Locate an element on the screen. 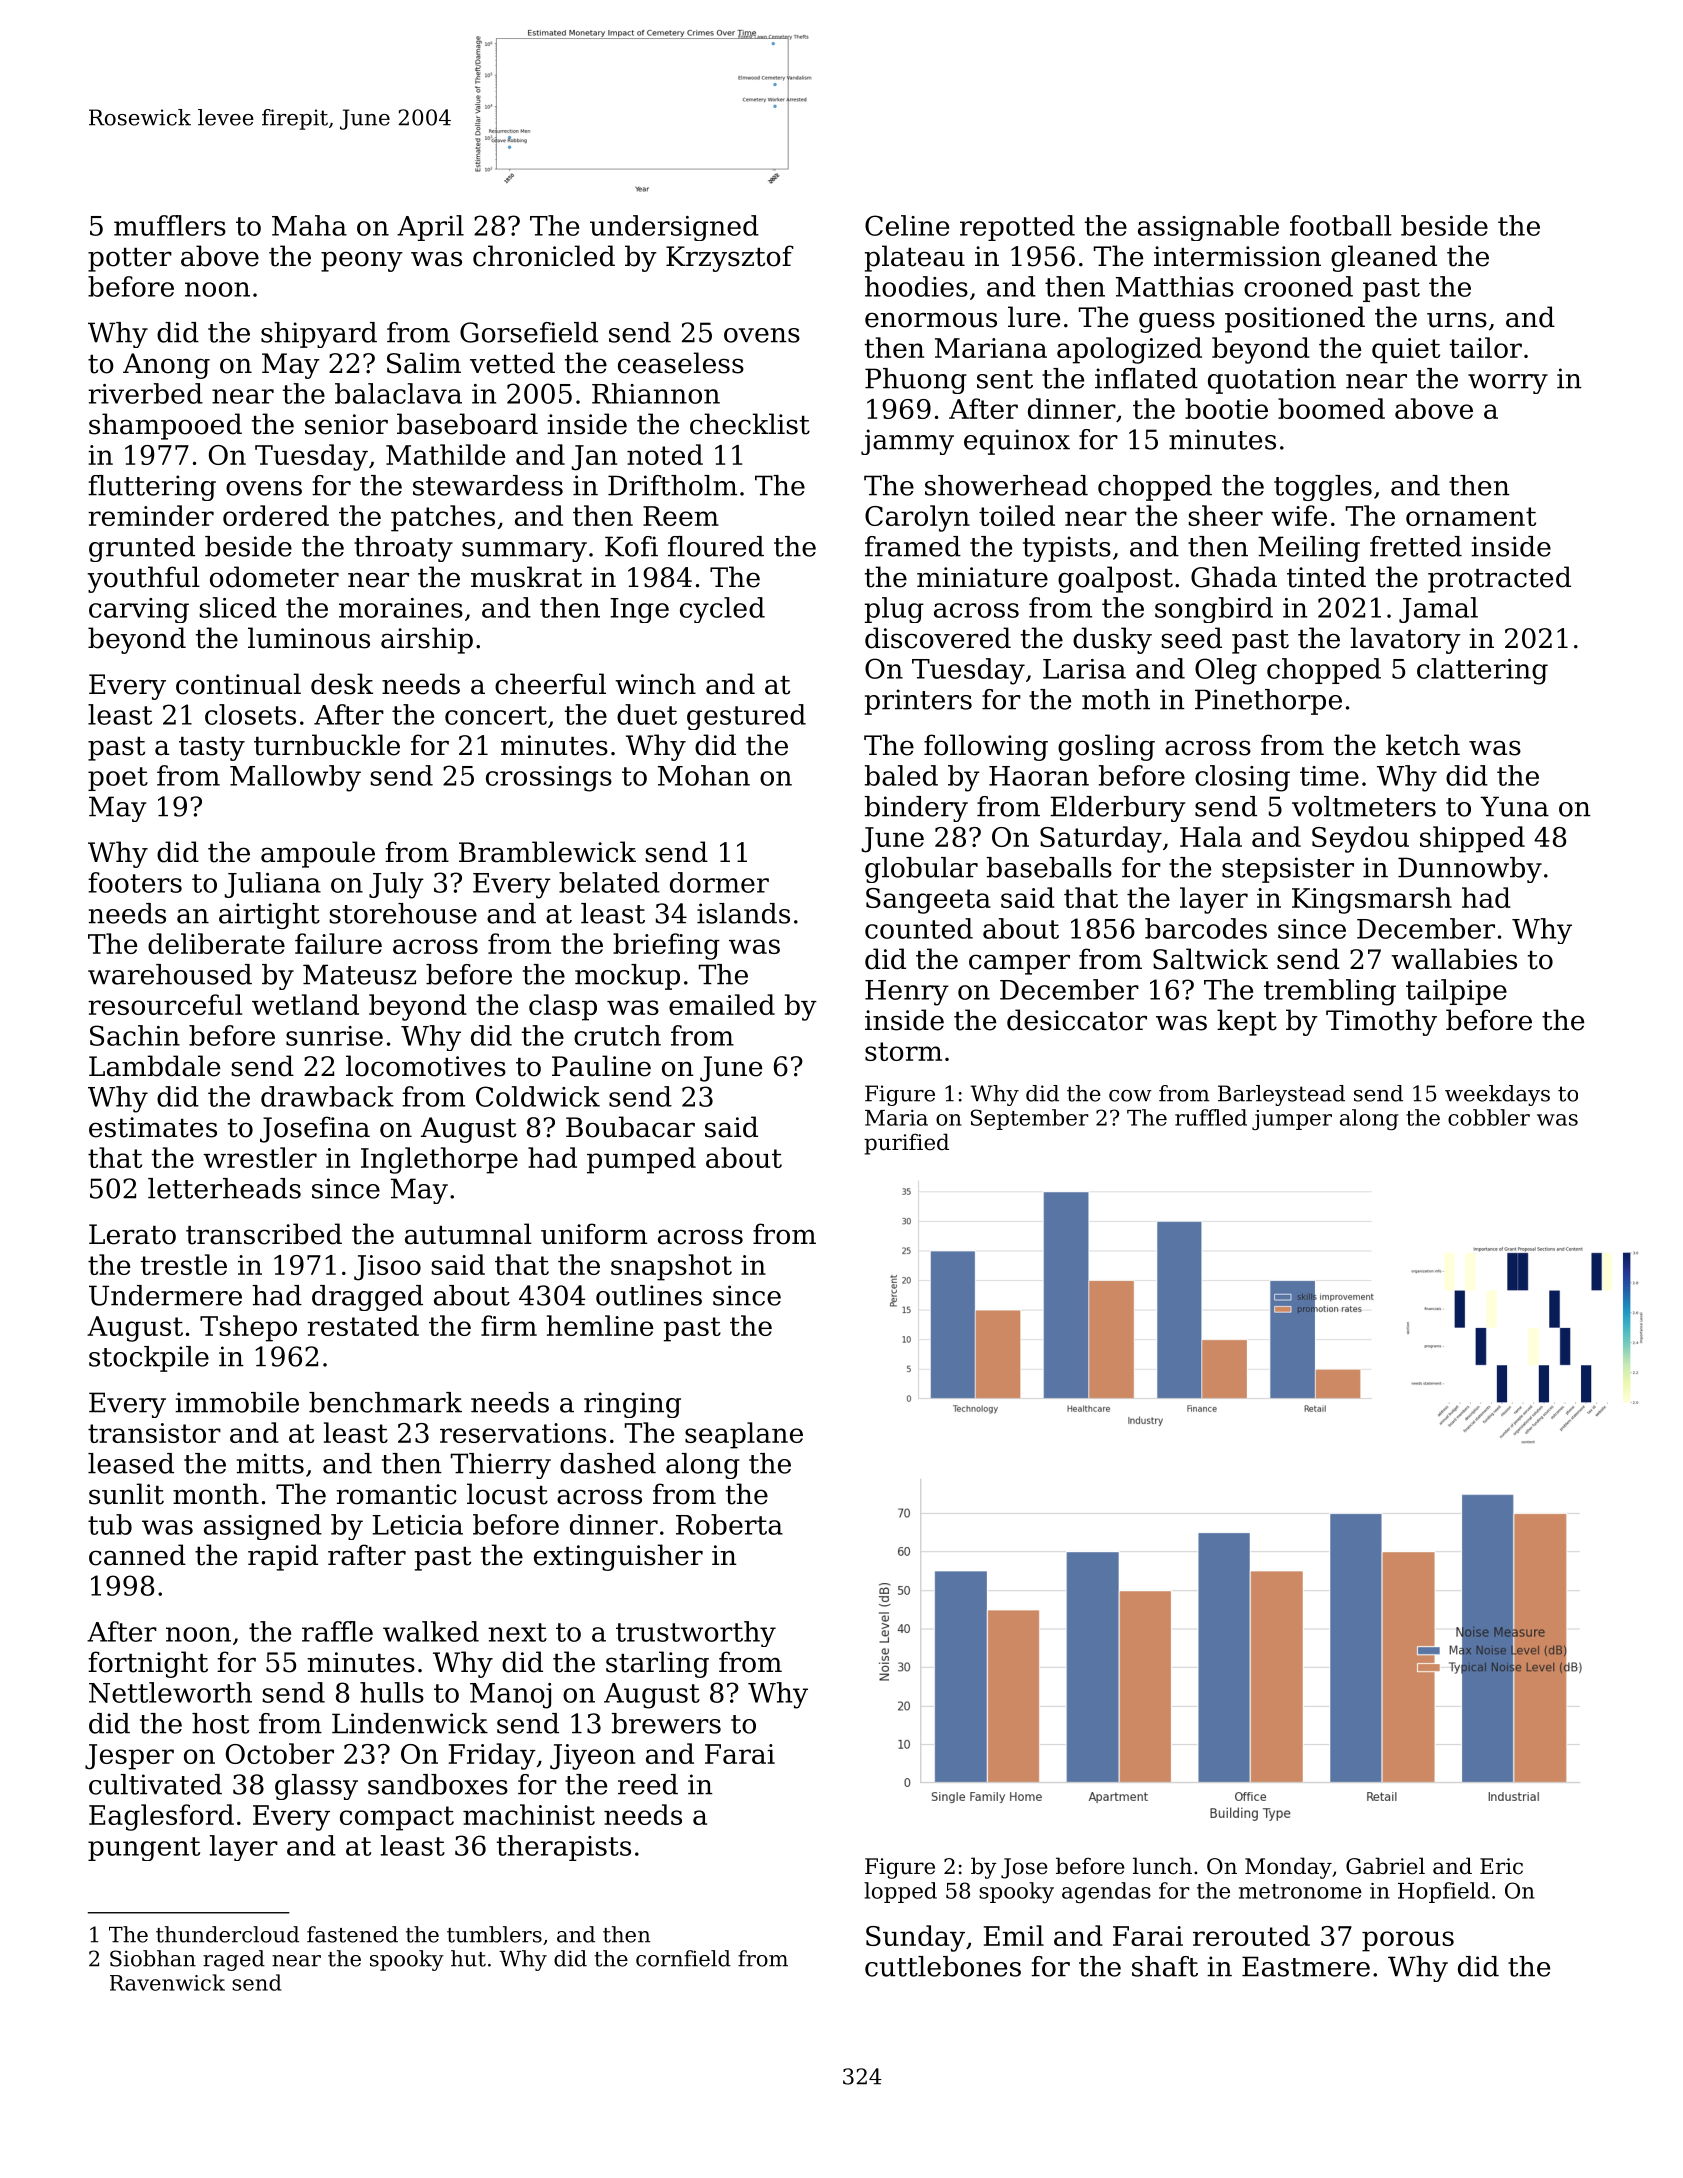 The width and height of the screenshot is (1683, 2178). Saltwick is located at coordinates (1210, 959).
